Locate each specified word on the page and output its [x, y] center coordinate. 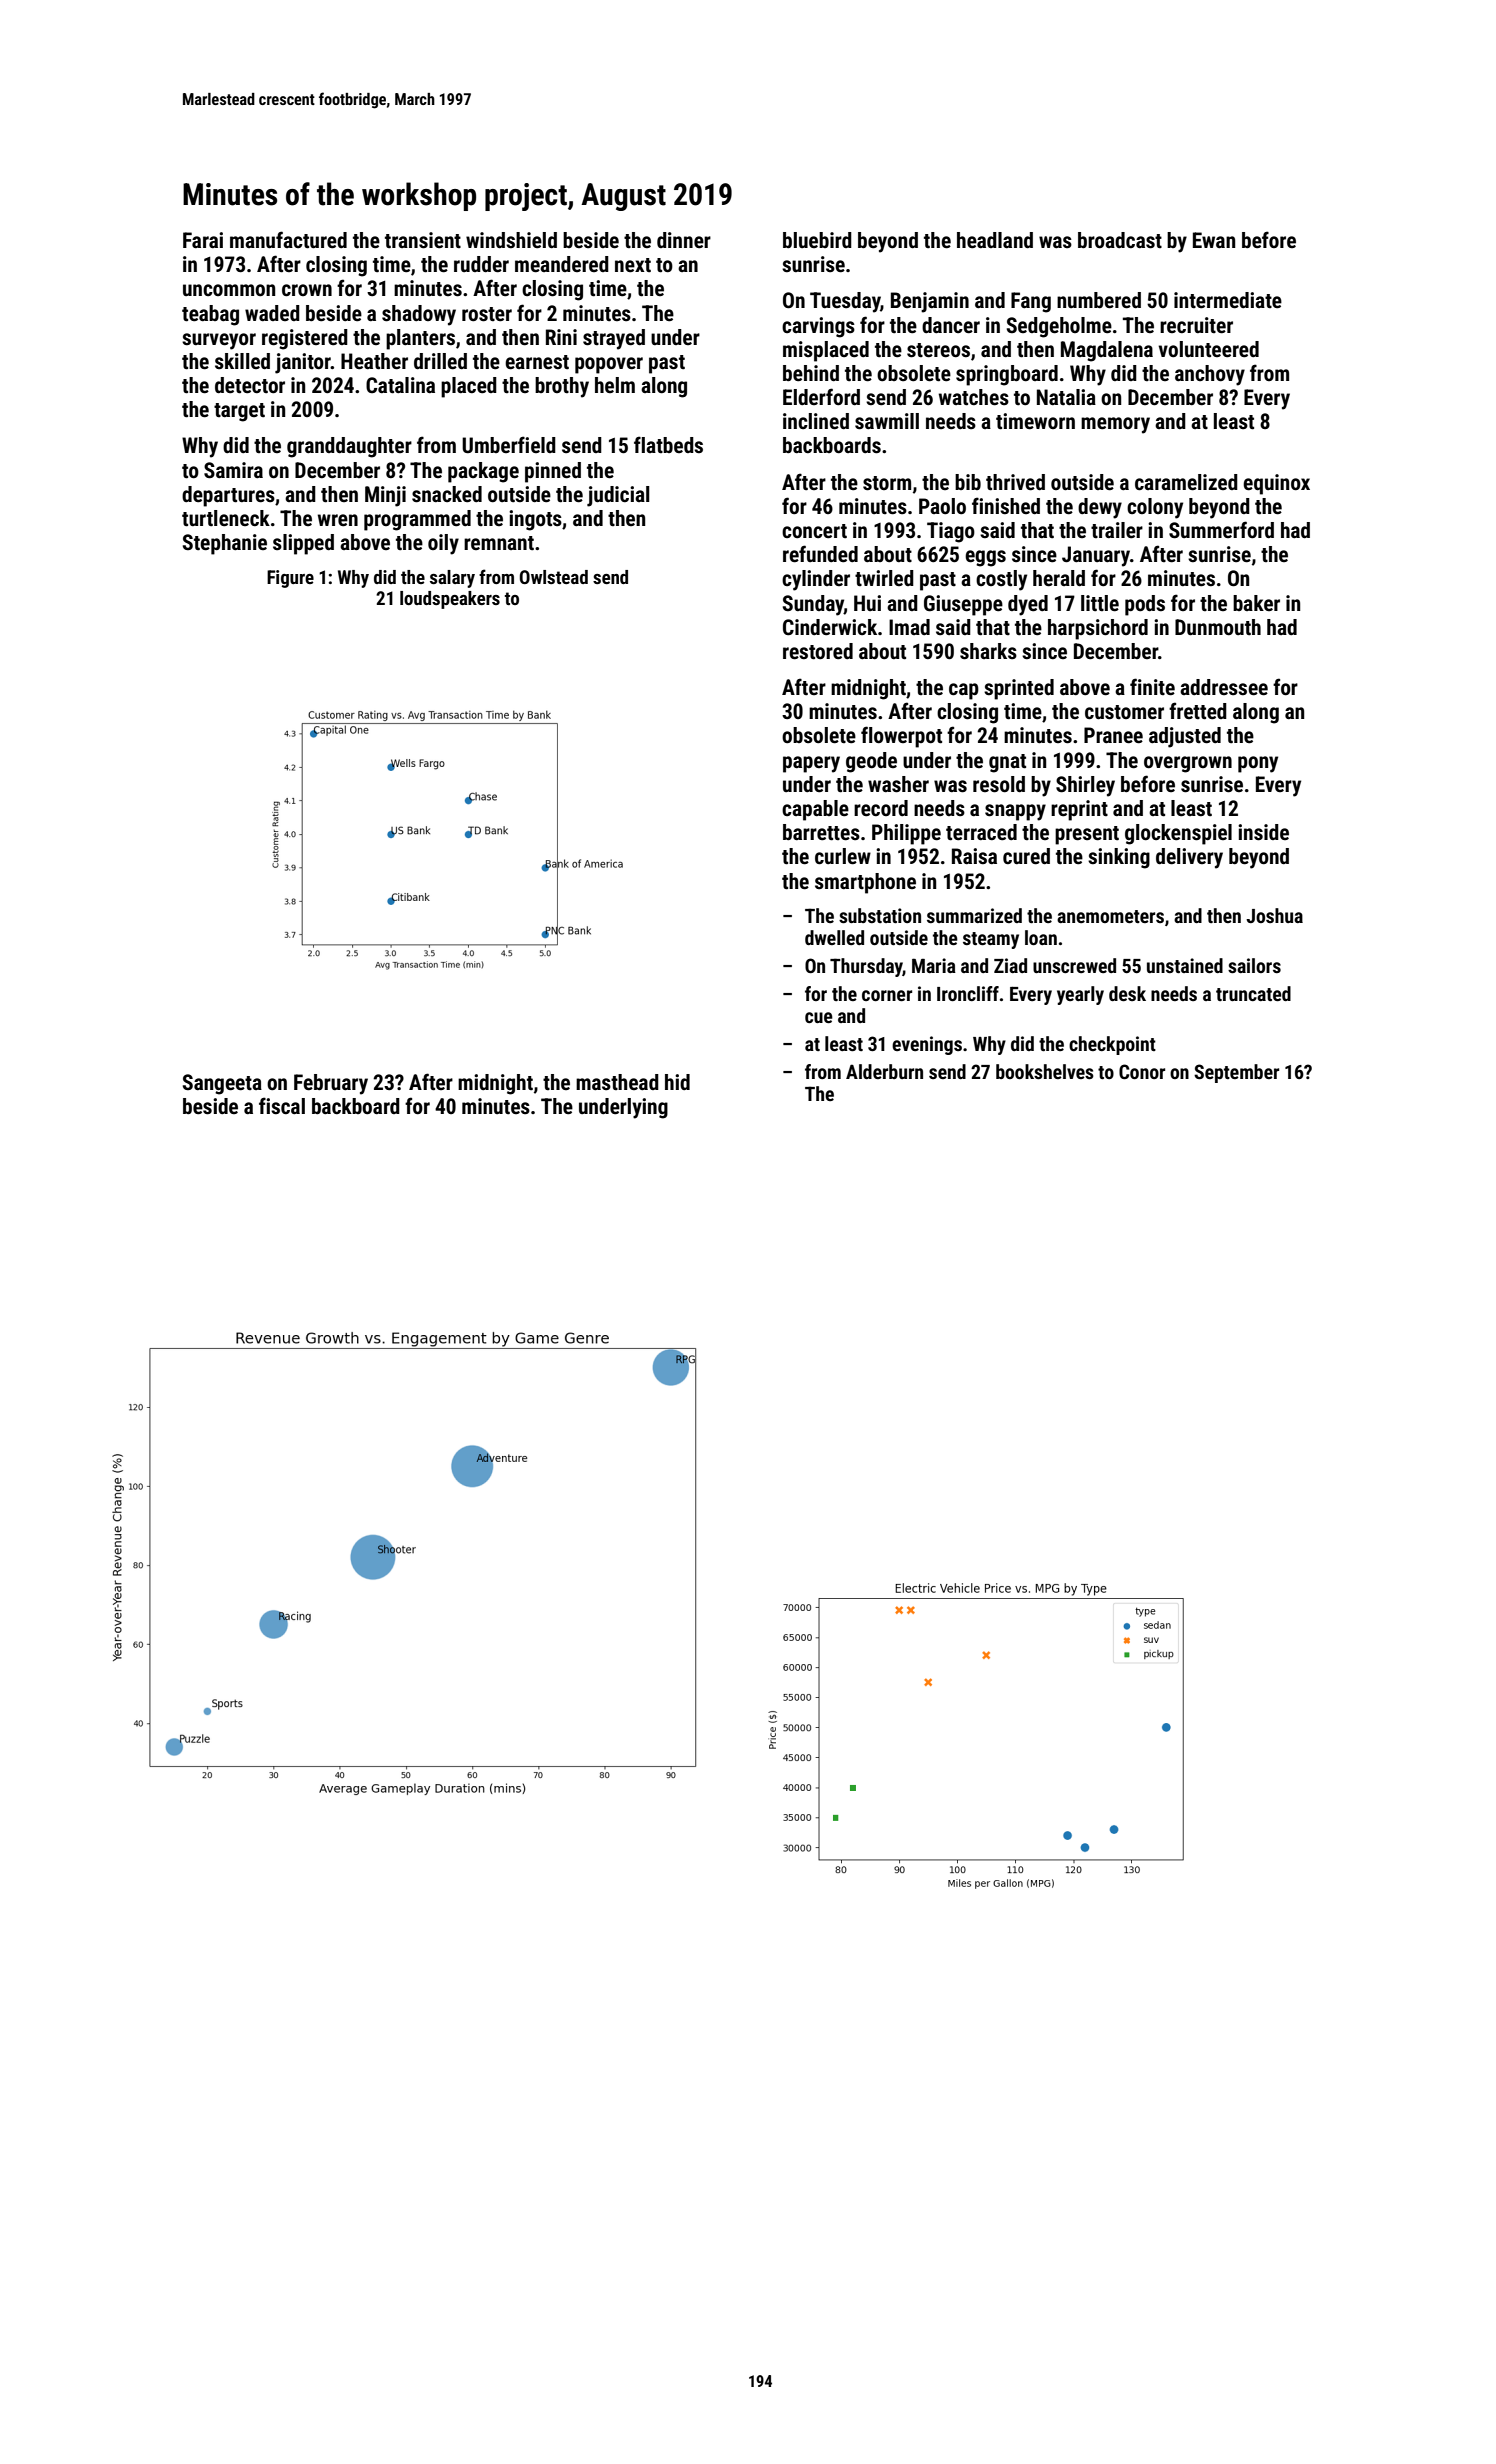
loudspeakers [450, 600]
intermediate [1228, 300]
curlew [843, 856]
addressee [1224, 687]
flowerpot [901, 737]
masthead [617, 1082]
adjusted [1185, 737]
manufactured [288, 240]
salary [452, 579]
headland [995, 240]
